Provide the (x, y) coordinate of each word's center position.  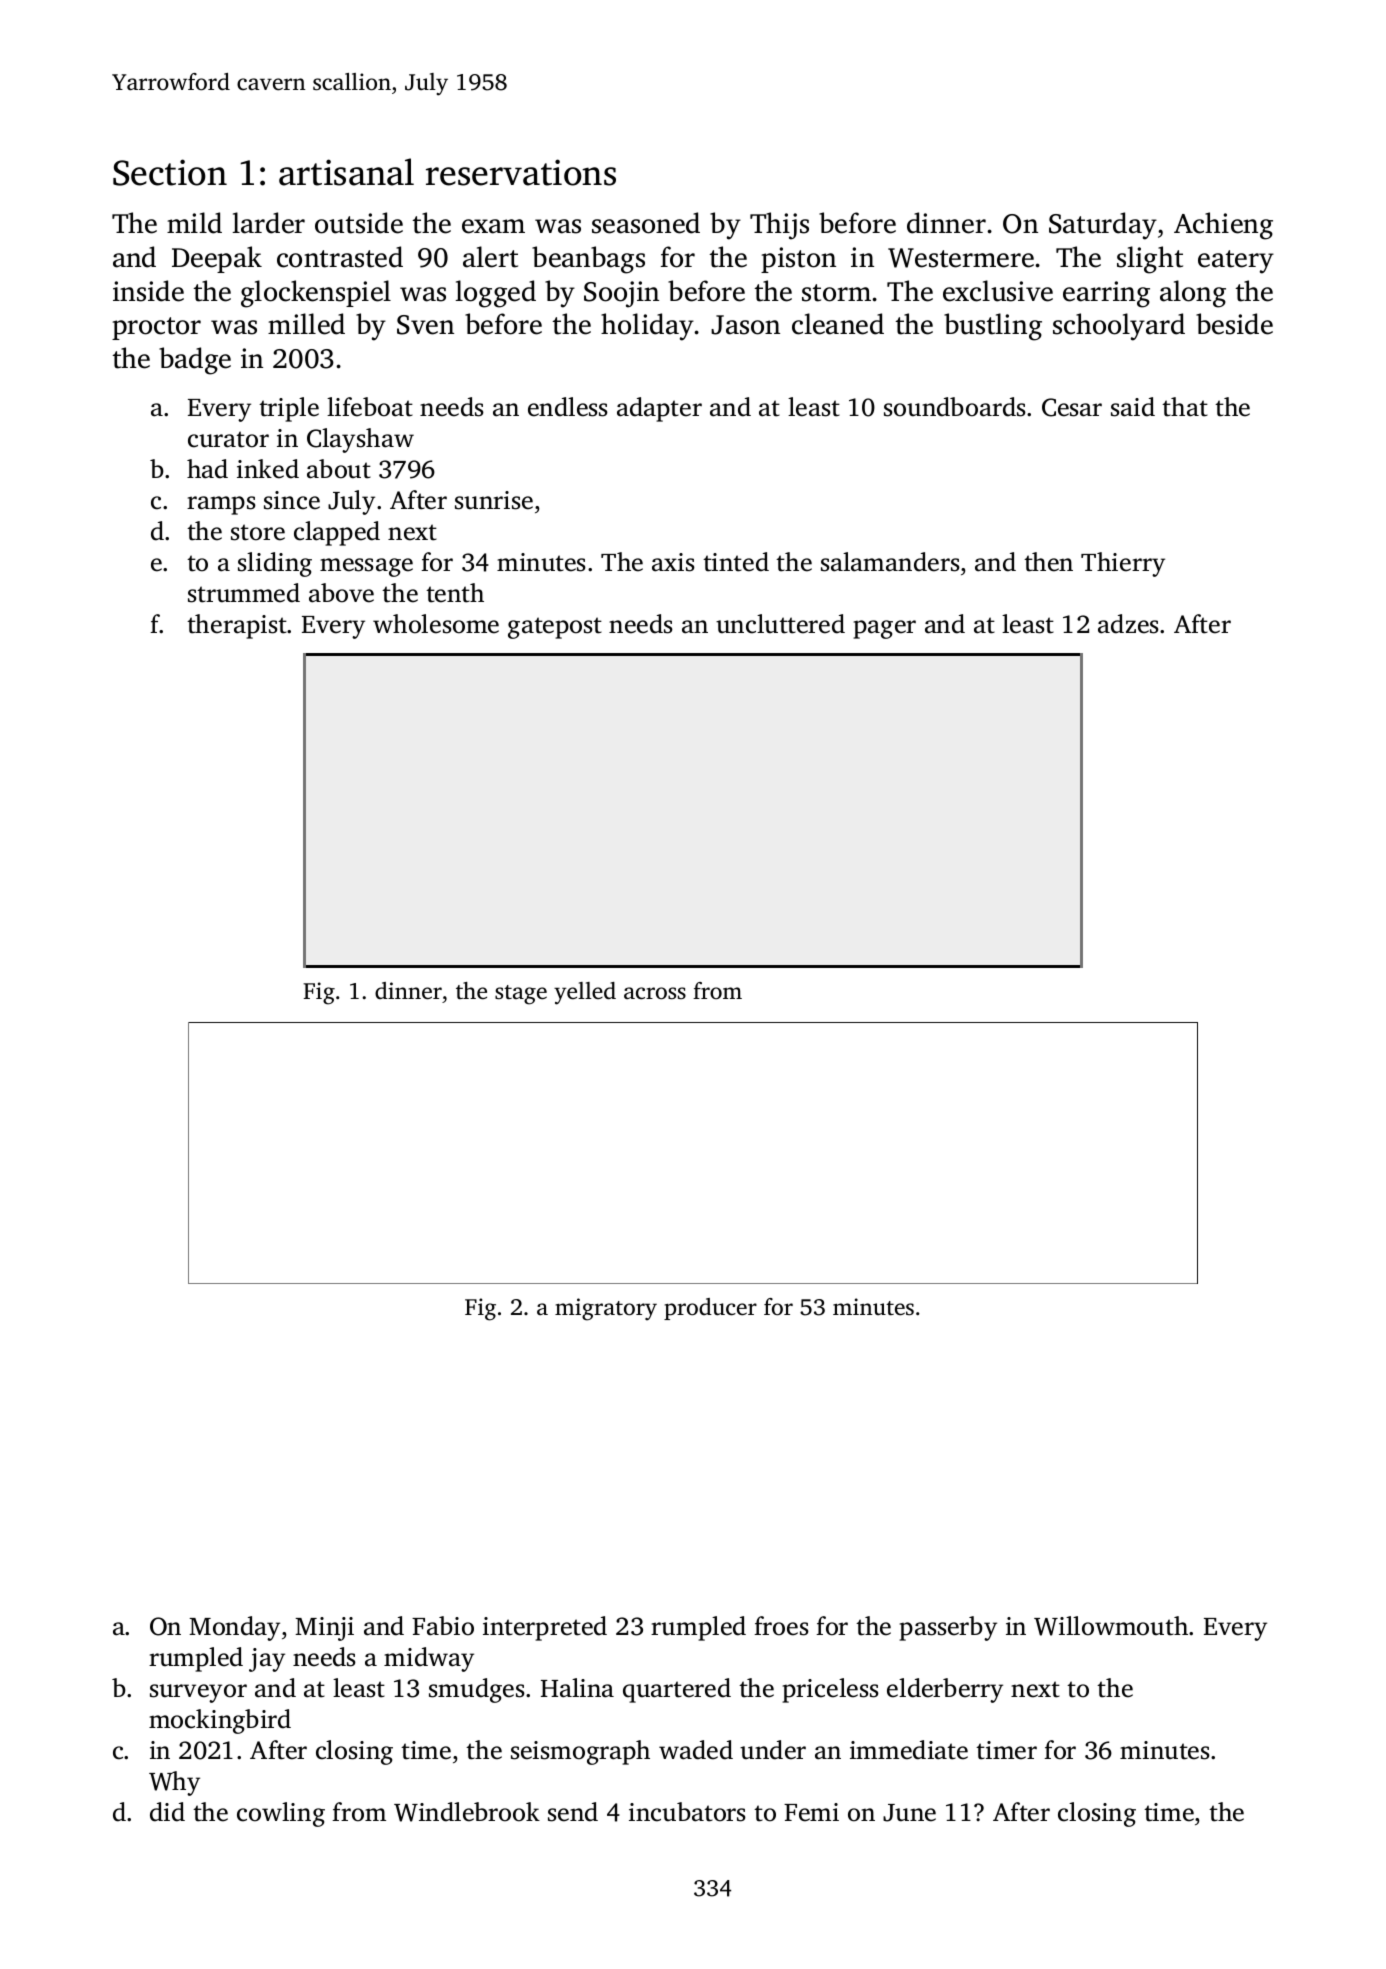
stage (521, 995)
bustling (993, 327)
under (773, 1750)
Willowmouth (1111, 1626)
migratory (606, 1309)
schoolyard (1119, 327)
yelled (585, 993)
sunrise (494, 500)
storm (836, 293)
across (655, 993)
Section (170, 172)
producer (710, 1309)
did (167, 1812)
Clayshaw (360, 440)
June (909, 1813)
